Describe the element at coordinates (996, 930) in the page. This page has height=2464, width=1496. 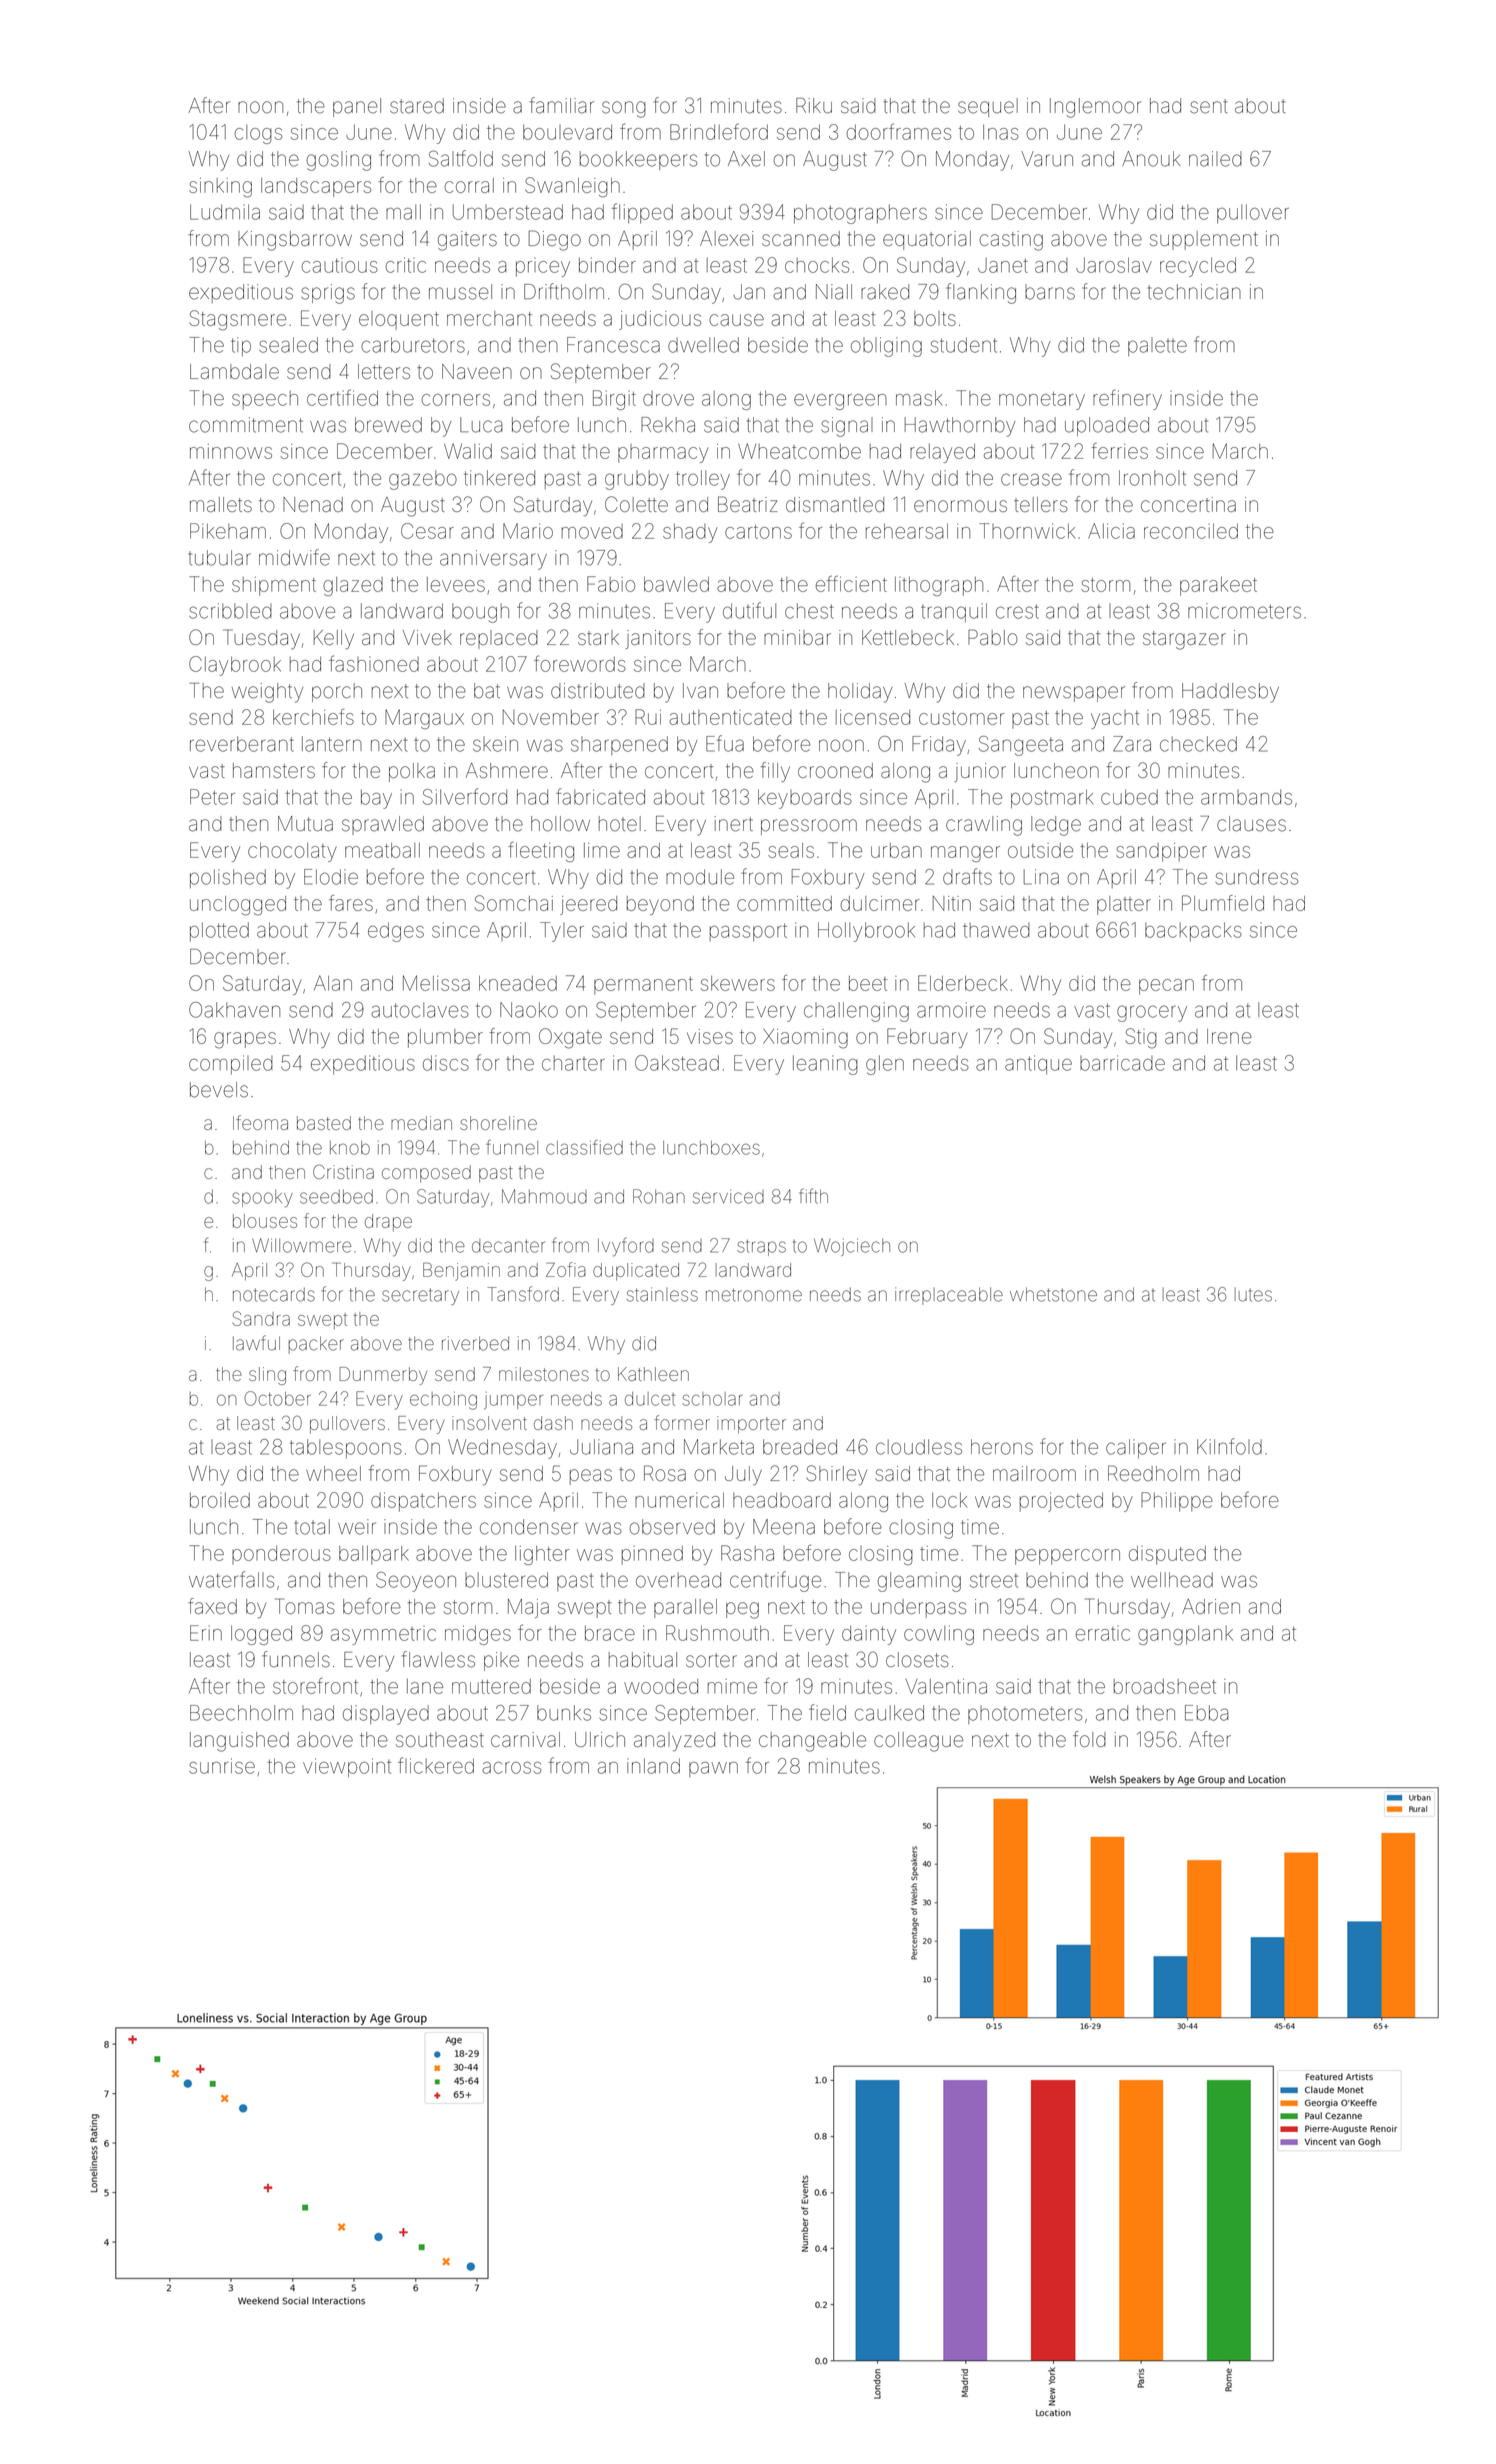
I see `thawed` at that location.
